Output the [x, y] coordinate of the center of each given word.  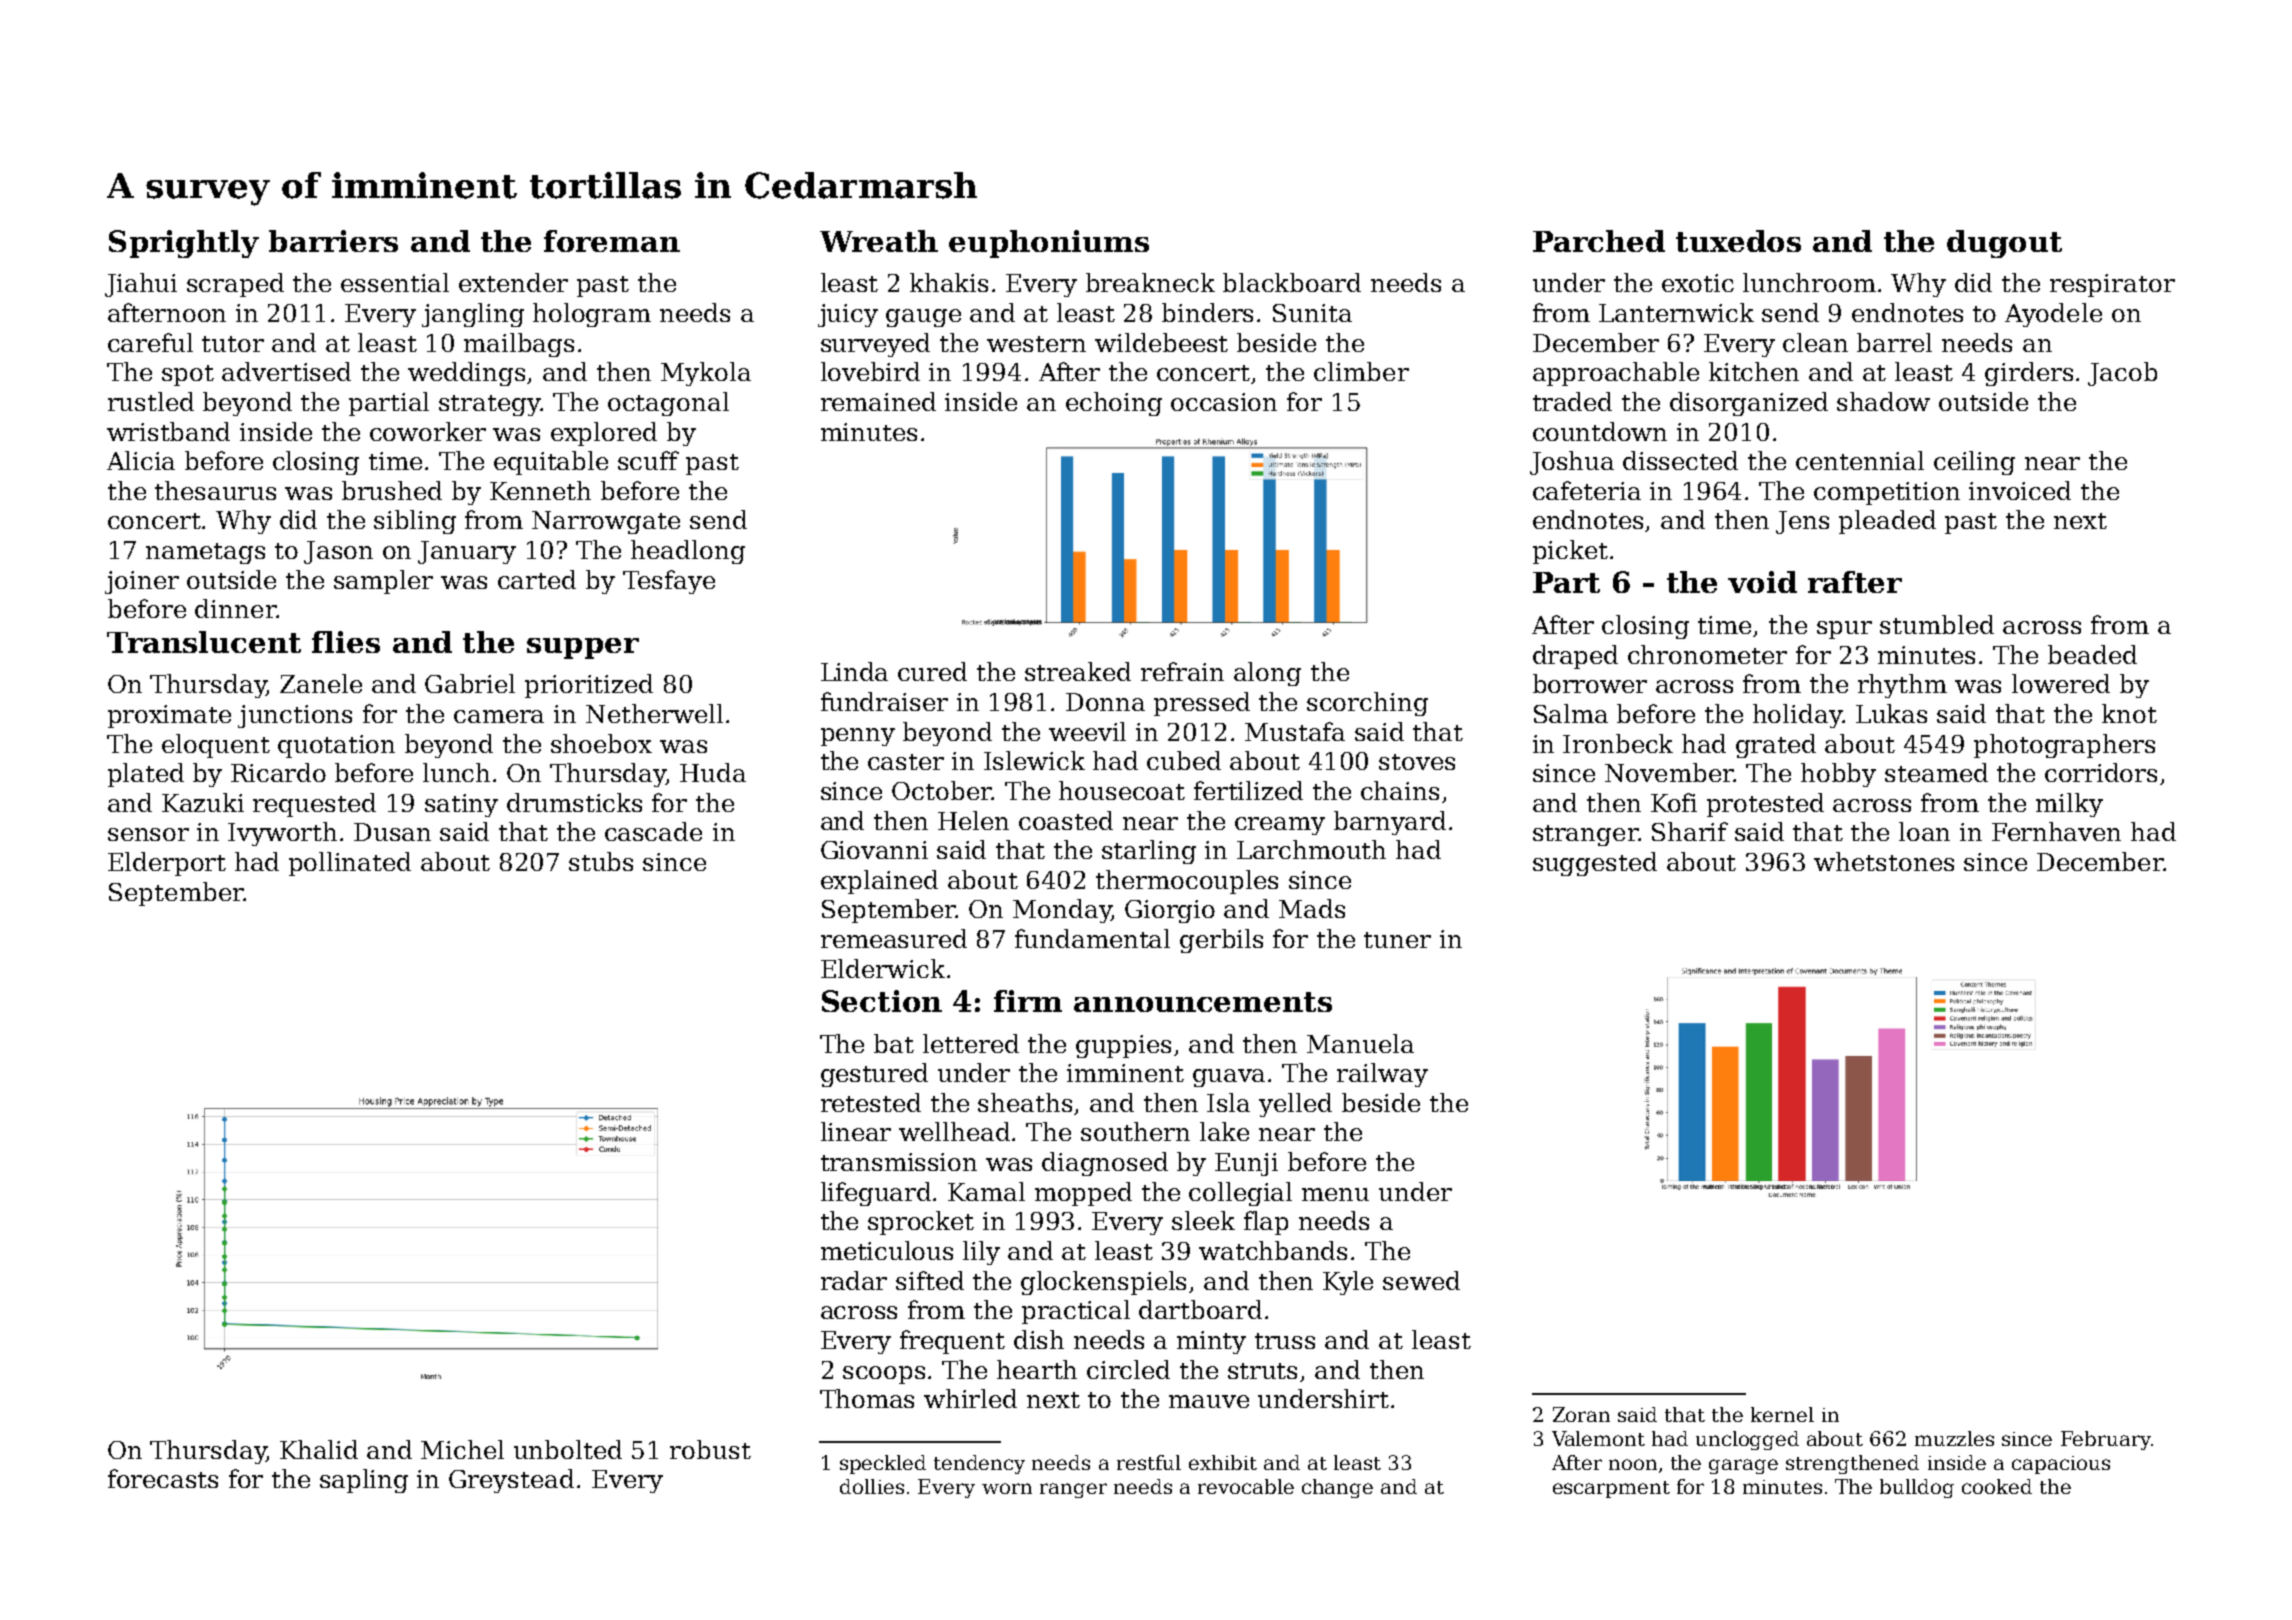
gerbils [1221, 941]
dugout [2004, 244]
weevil [1087, 731]
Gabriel [470, 683]
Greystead [511, 1481]
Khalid [319, 1449]
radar [854, 1280]
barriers [333, 241]
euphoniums [1049, 244]
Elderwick [883, 968]
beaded [2092, 654]
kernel [1782, 1414]
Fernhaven [2056, 831]
